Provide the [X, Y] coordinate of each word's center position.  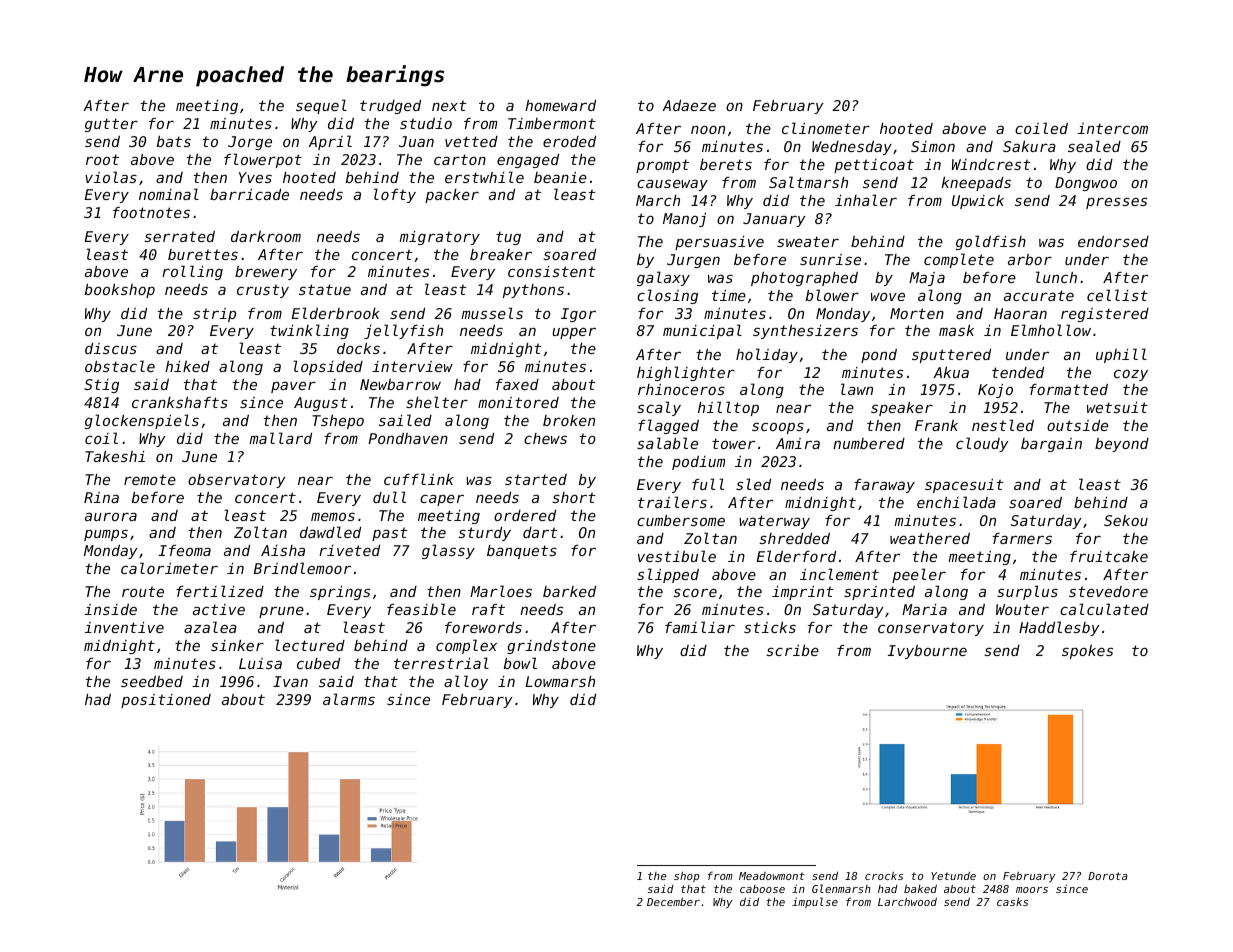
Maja [927, 279]
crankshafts [180, 402]
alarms [349, 699]
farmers [1022, 538]
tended [1018, 372]
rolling [192, 272]
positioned [166, 701]
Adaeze [689, 105]
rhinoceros [681, 389]
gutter [111, 125]
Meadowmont [772, 876]
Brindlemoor [302, 568]
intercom [1113, 128]
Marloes [501, 591]
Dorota [1108, 876]
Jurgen [693, 261]
